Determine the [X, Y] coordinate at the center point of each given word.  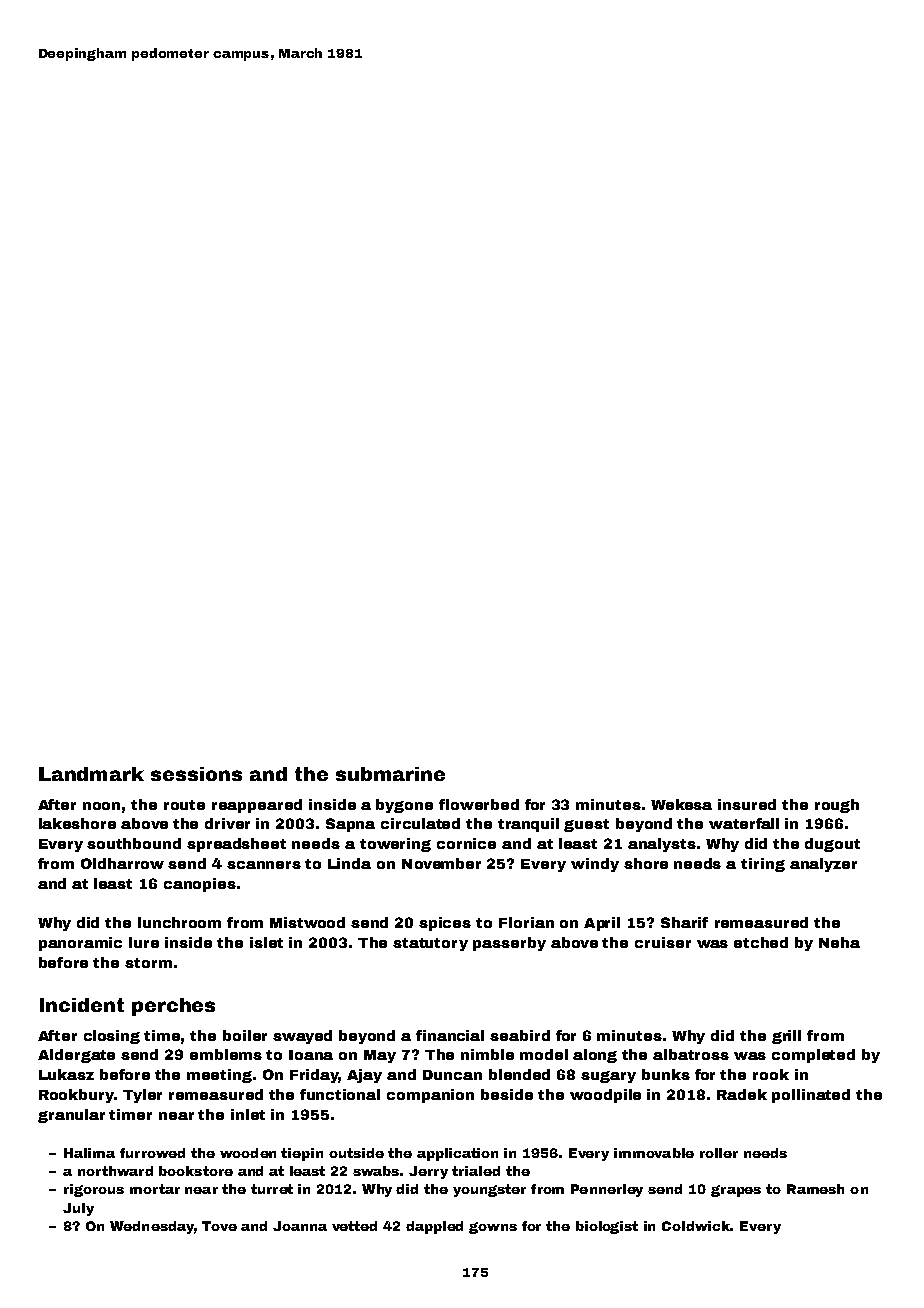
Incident [82, 1005]
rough [837, 806]
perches [173, 1007]
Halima [89, 1153]
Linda [349, 863]
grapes [736, 1191]
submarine [390, 774]
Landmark [91, 774]
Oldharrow [122, 863]
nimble [487, 1054]
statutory [430, 944]
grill [786, 1037]
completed [813, 1056]
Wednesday [152, 1227]
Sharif [684, 922]
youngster [489, 1190]
